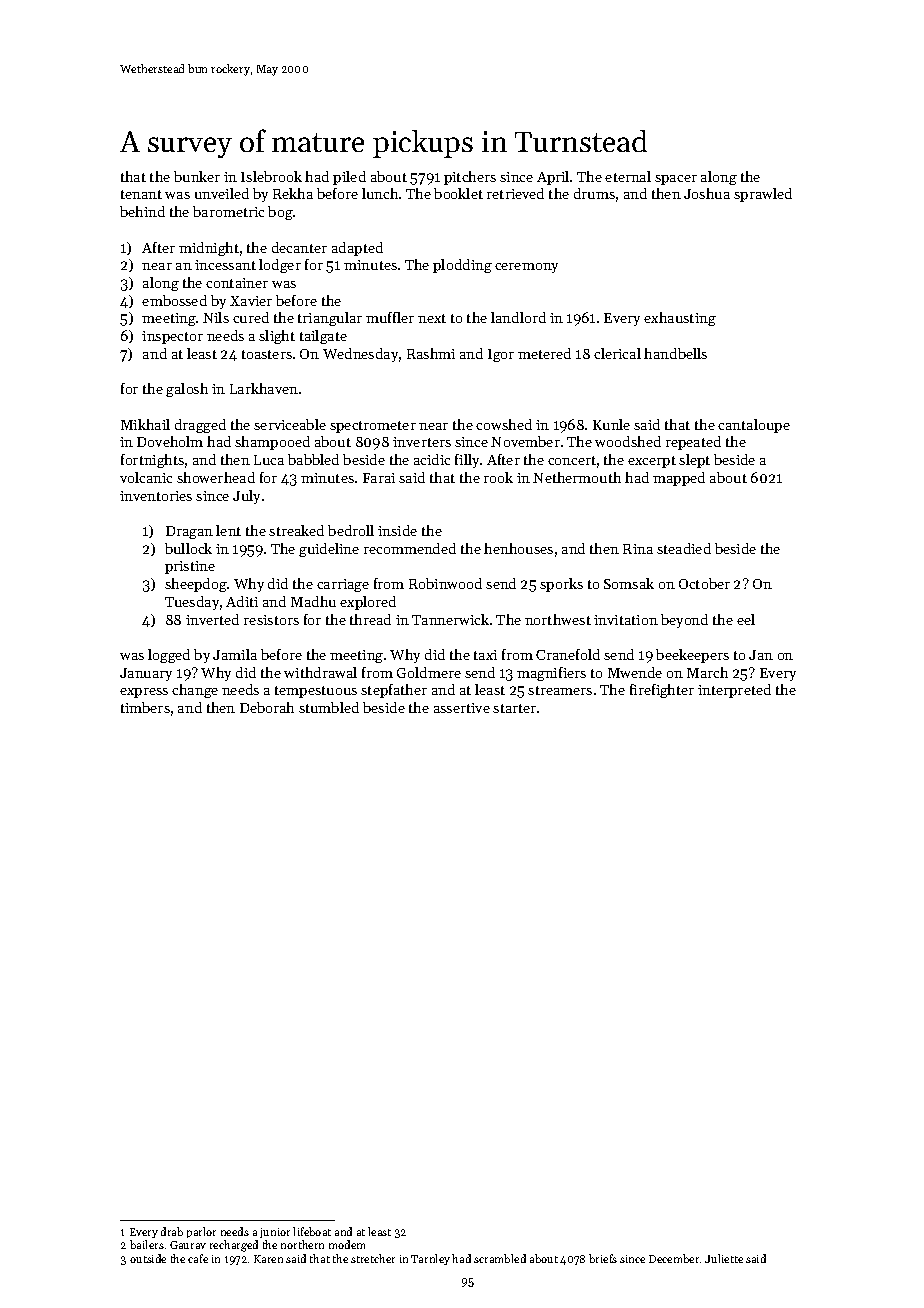 Image resolution: width=924 pixels, height=1308 pixels. What do you see at coordinates (145, 707) in the document?
I see `timbers` at bounding box center [145, 707].
